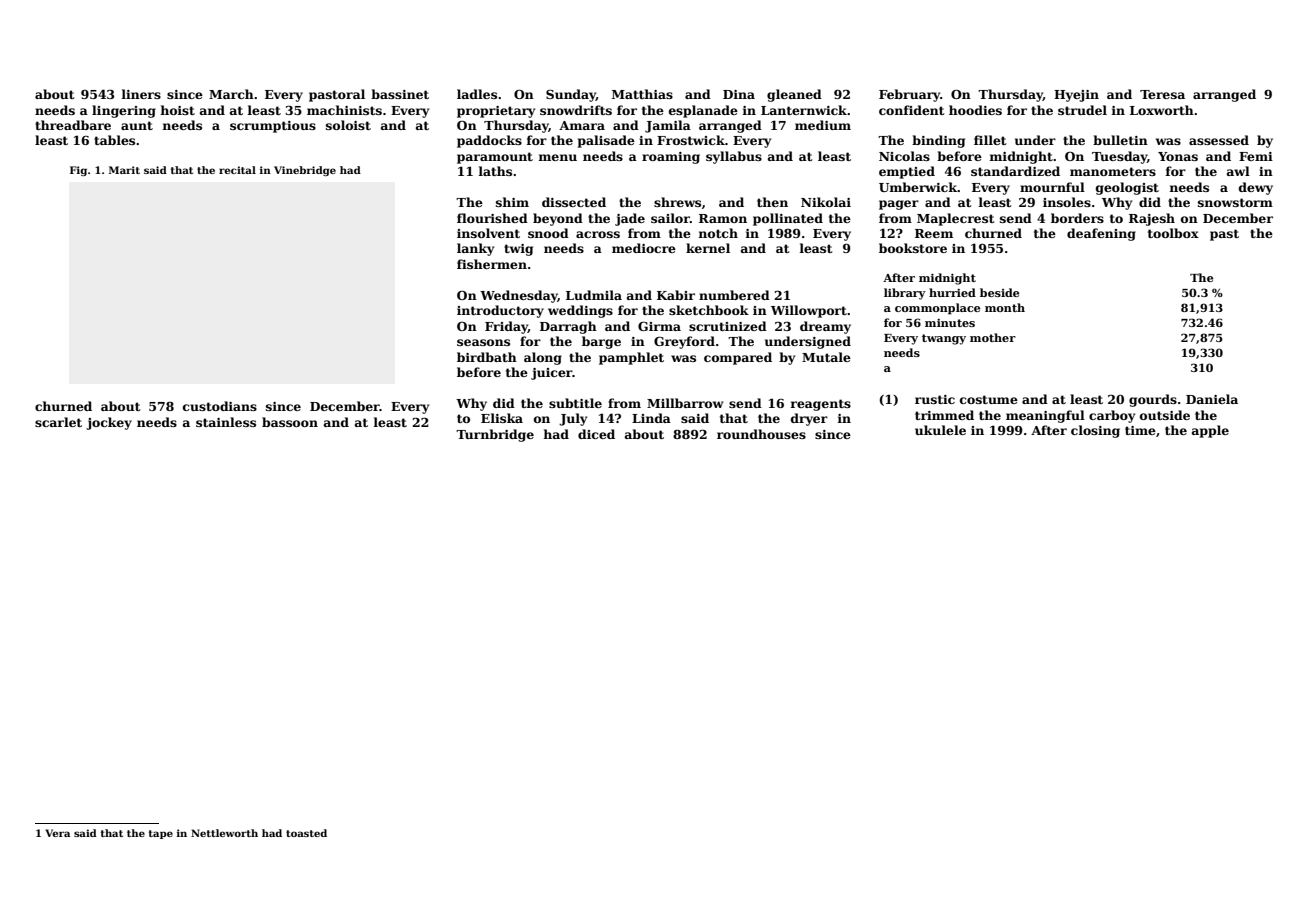 Image resolution: width=1308 pixels, height=924 pixels. Describe the element at coordinates (1076, 96) in the screenshot. I see `Hyejin` at that location.
